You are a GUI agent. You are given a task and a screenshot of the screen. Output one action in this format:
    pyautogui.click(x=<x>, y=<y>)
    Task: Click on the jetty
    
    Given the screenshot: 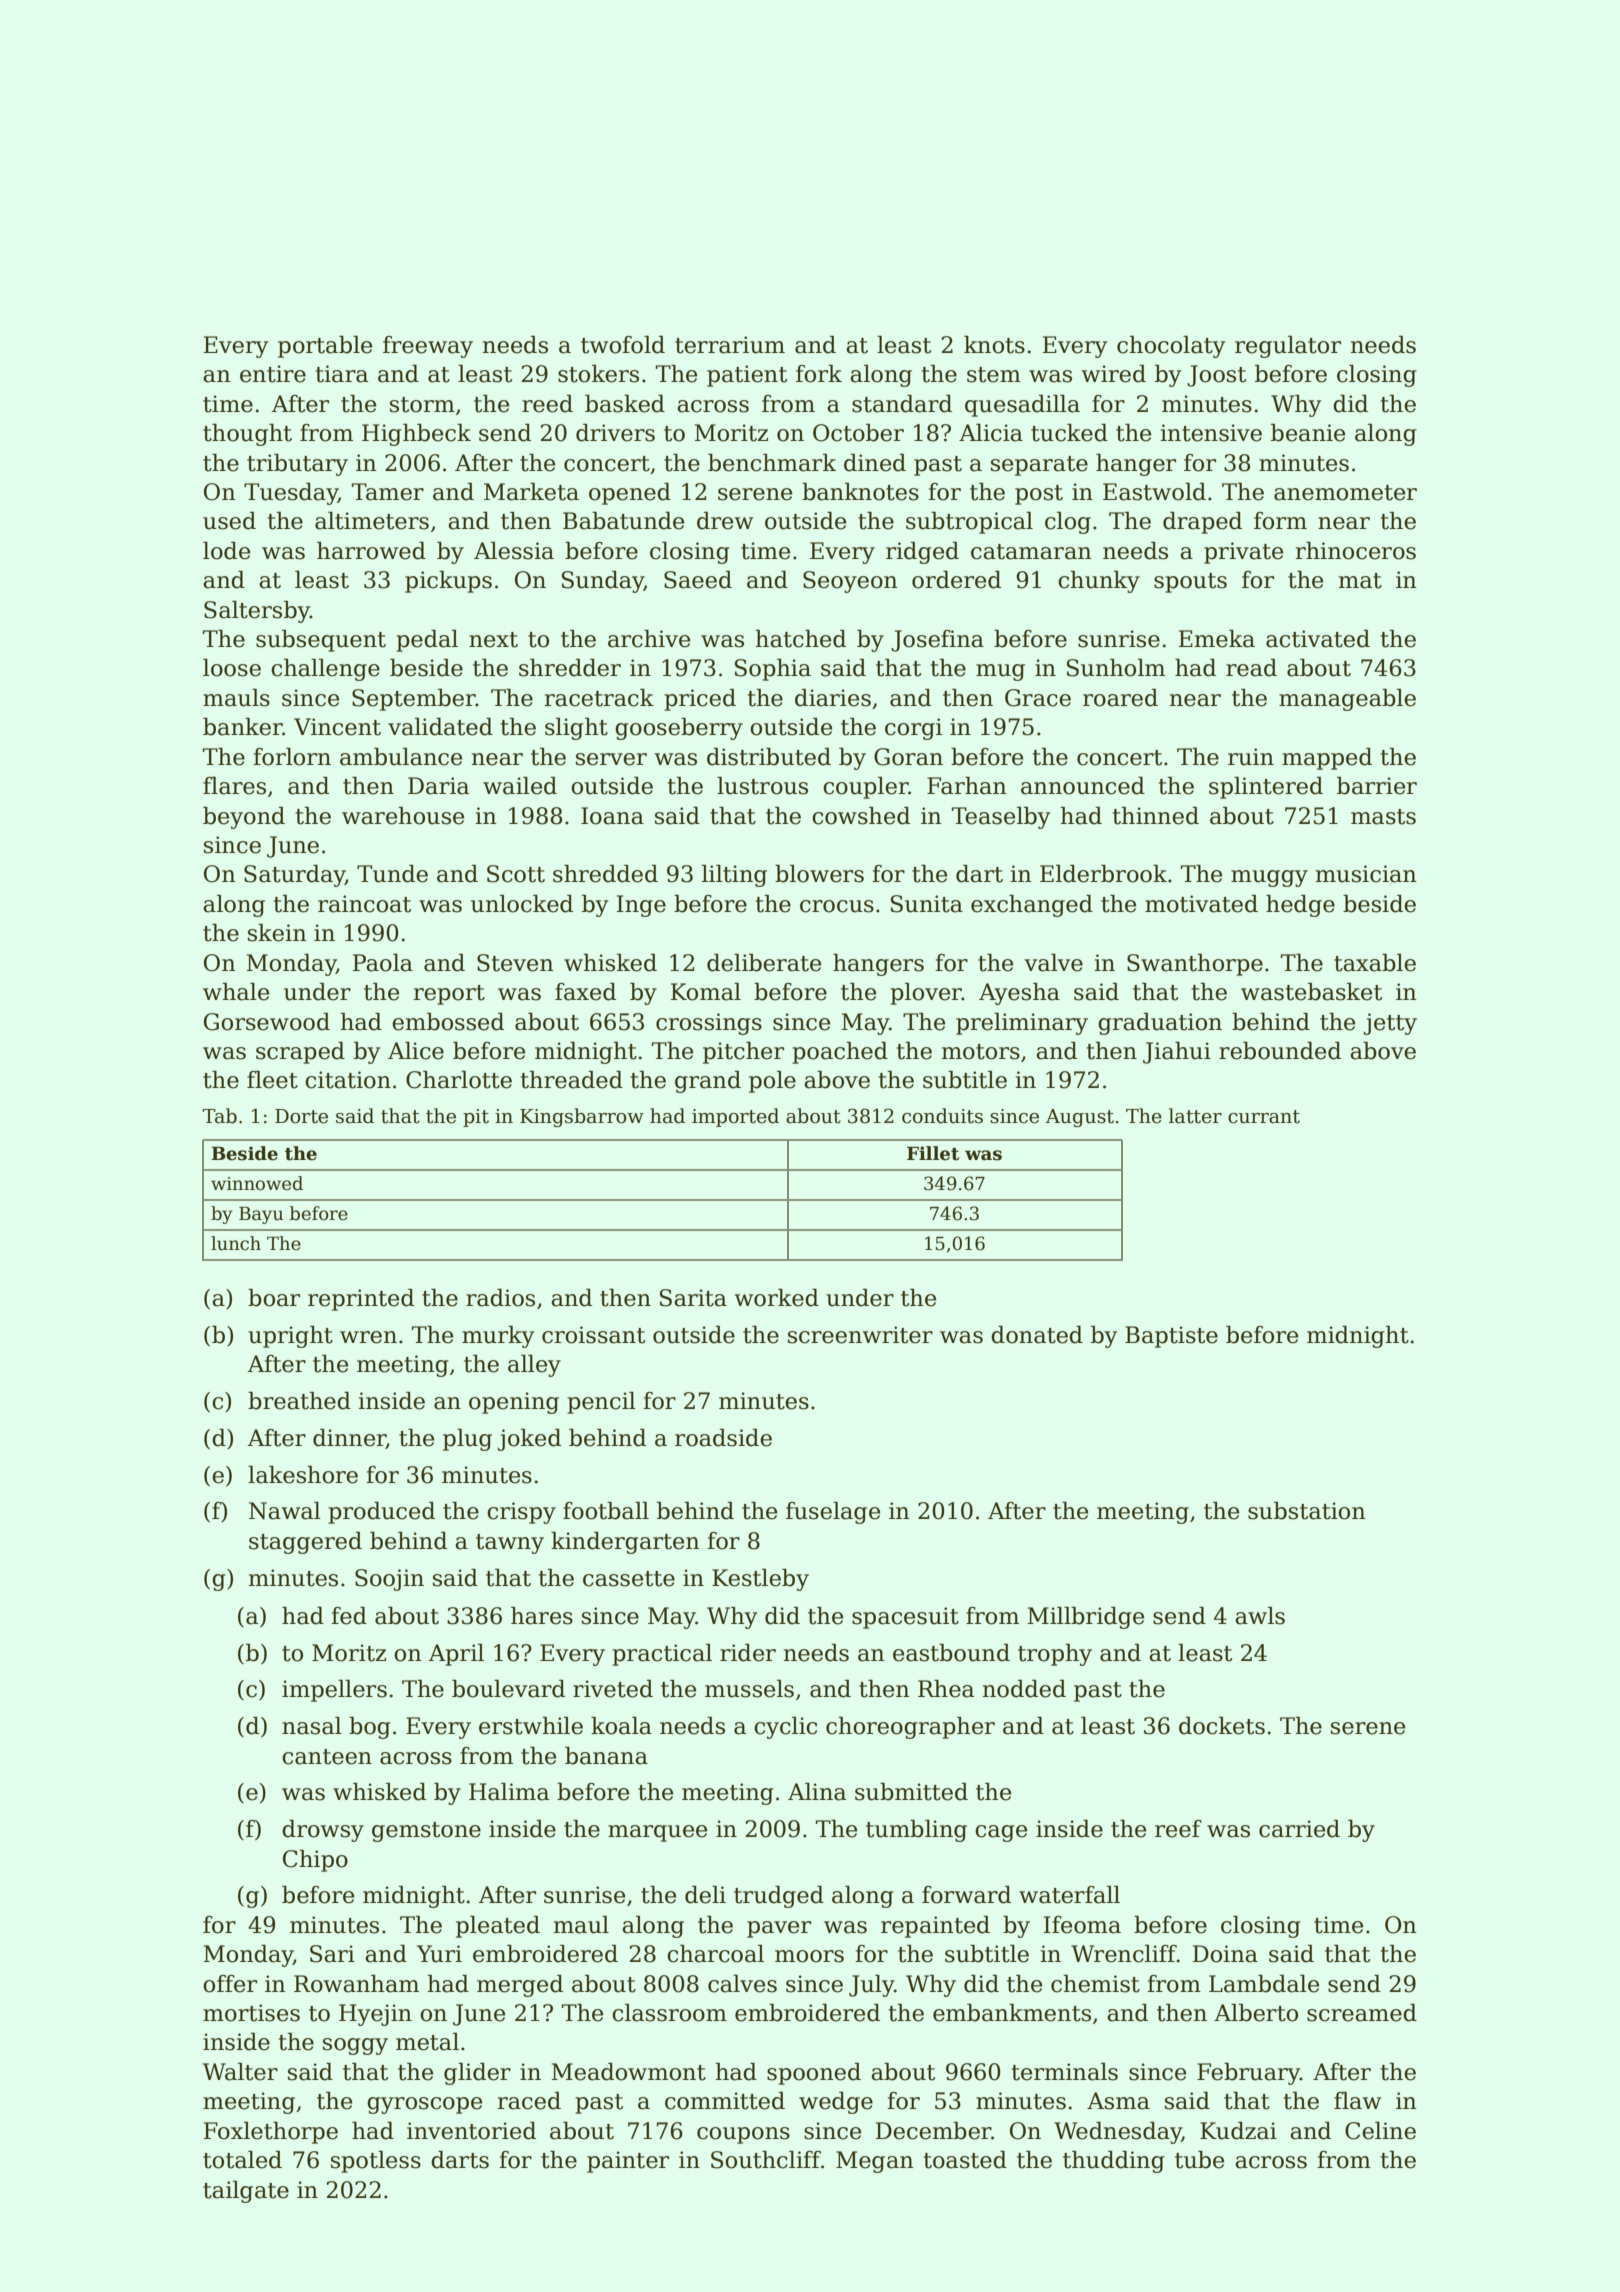 What is the action you would take?
    pyautogui.click(x=1390, y=1024)
